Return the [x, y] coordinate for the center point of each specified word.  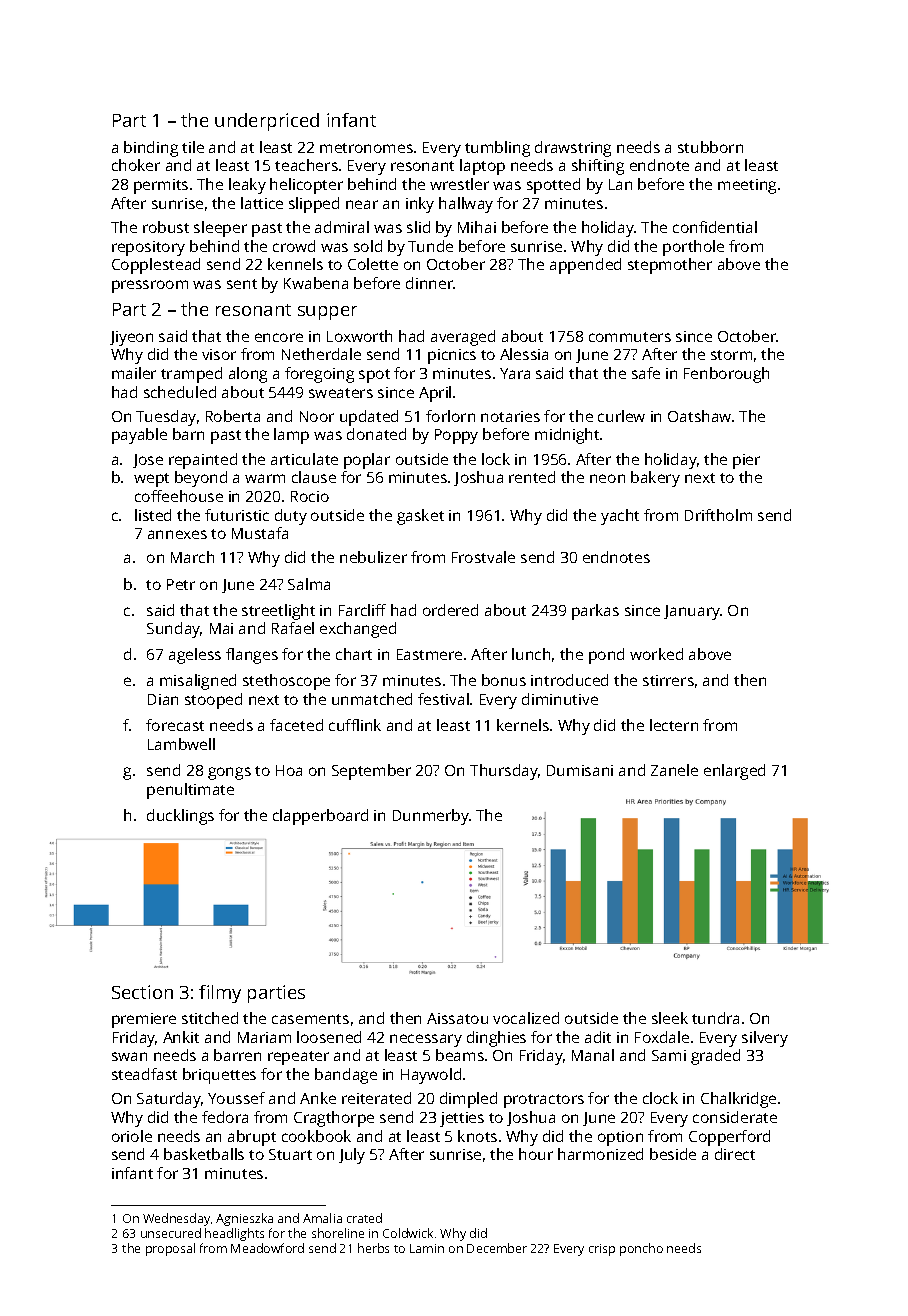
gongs [229, 773]
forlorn [450, 416]
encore [279, 337]
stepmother [670, 266]
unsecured [171, 1233]
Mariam [264, 1037]
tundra [715, 1018]
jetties [462, 1119]
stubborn [710, 147]
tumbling [497, 149]
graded [715, 1057]
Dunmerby [431, 817]
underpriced [267, 122]
